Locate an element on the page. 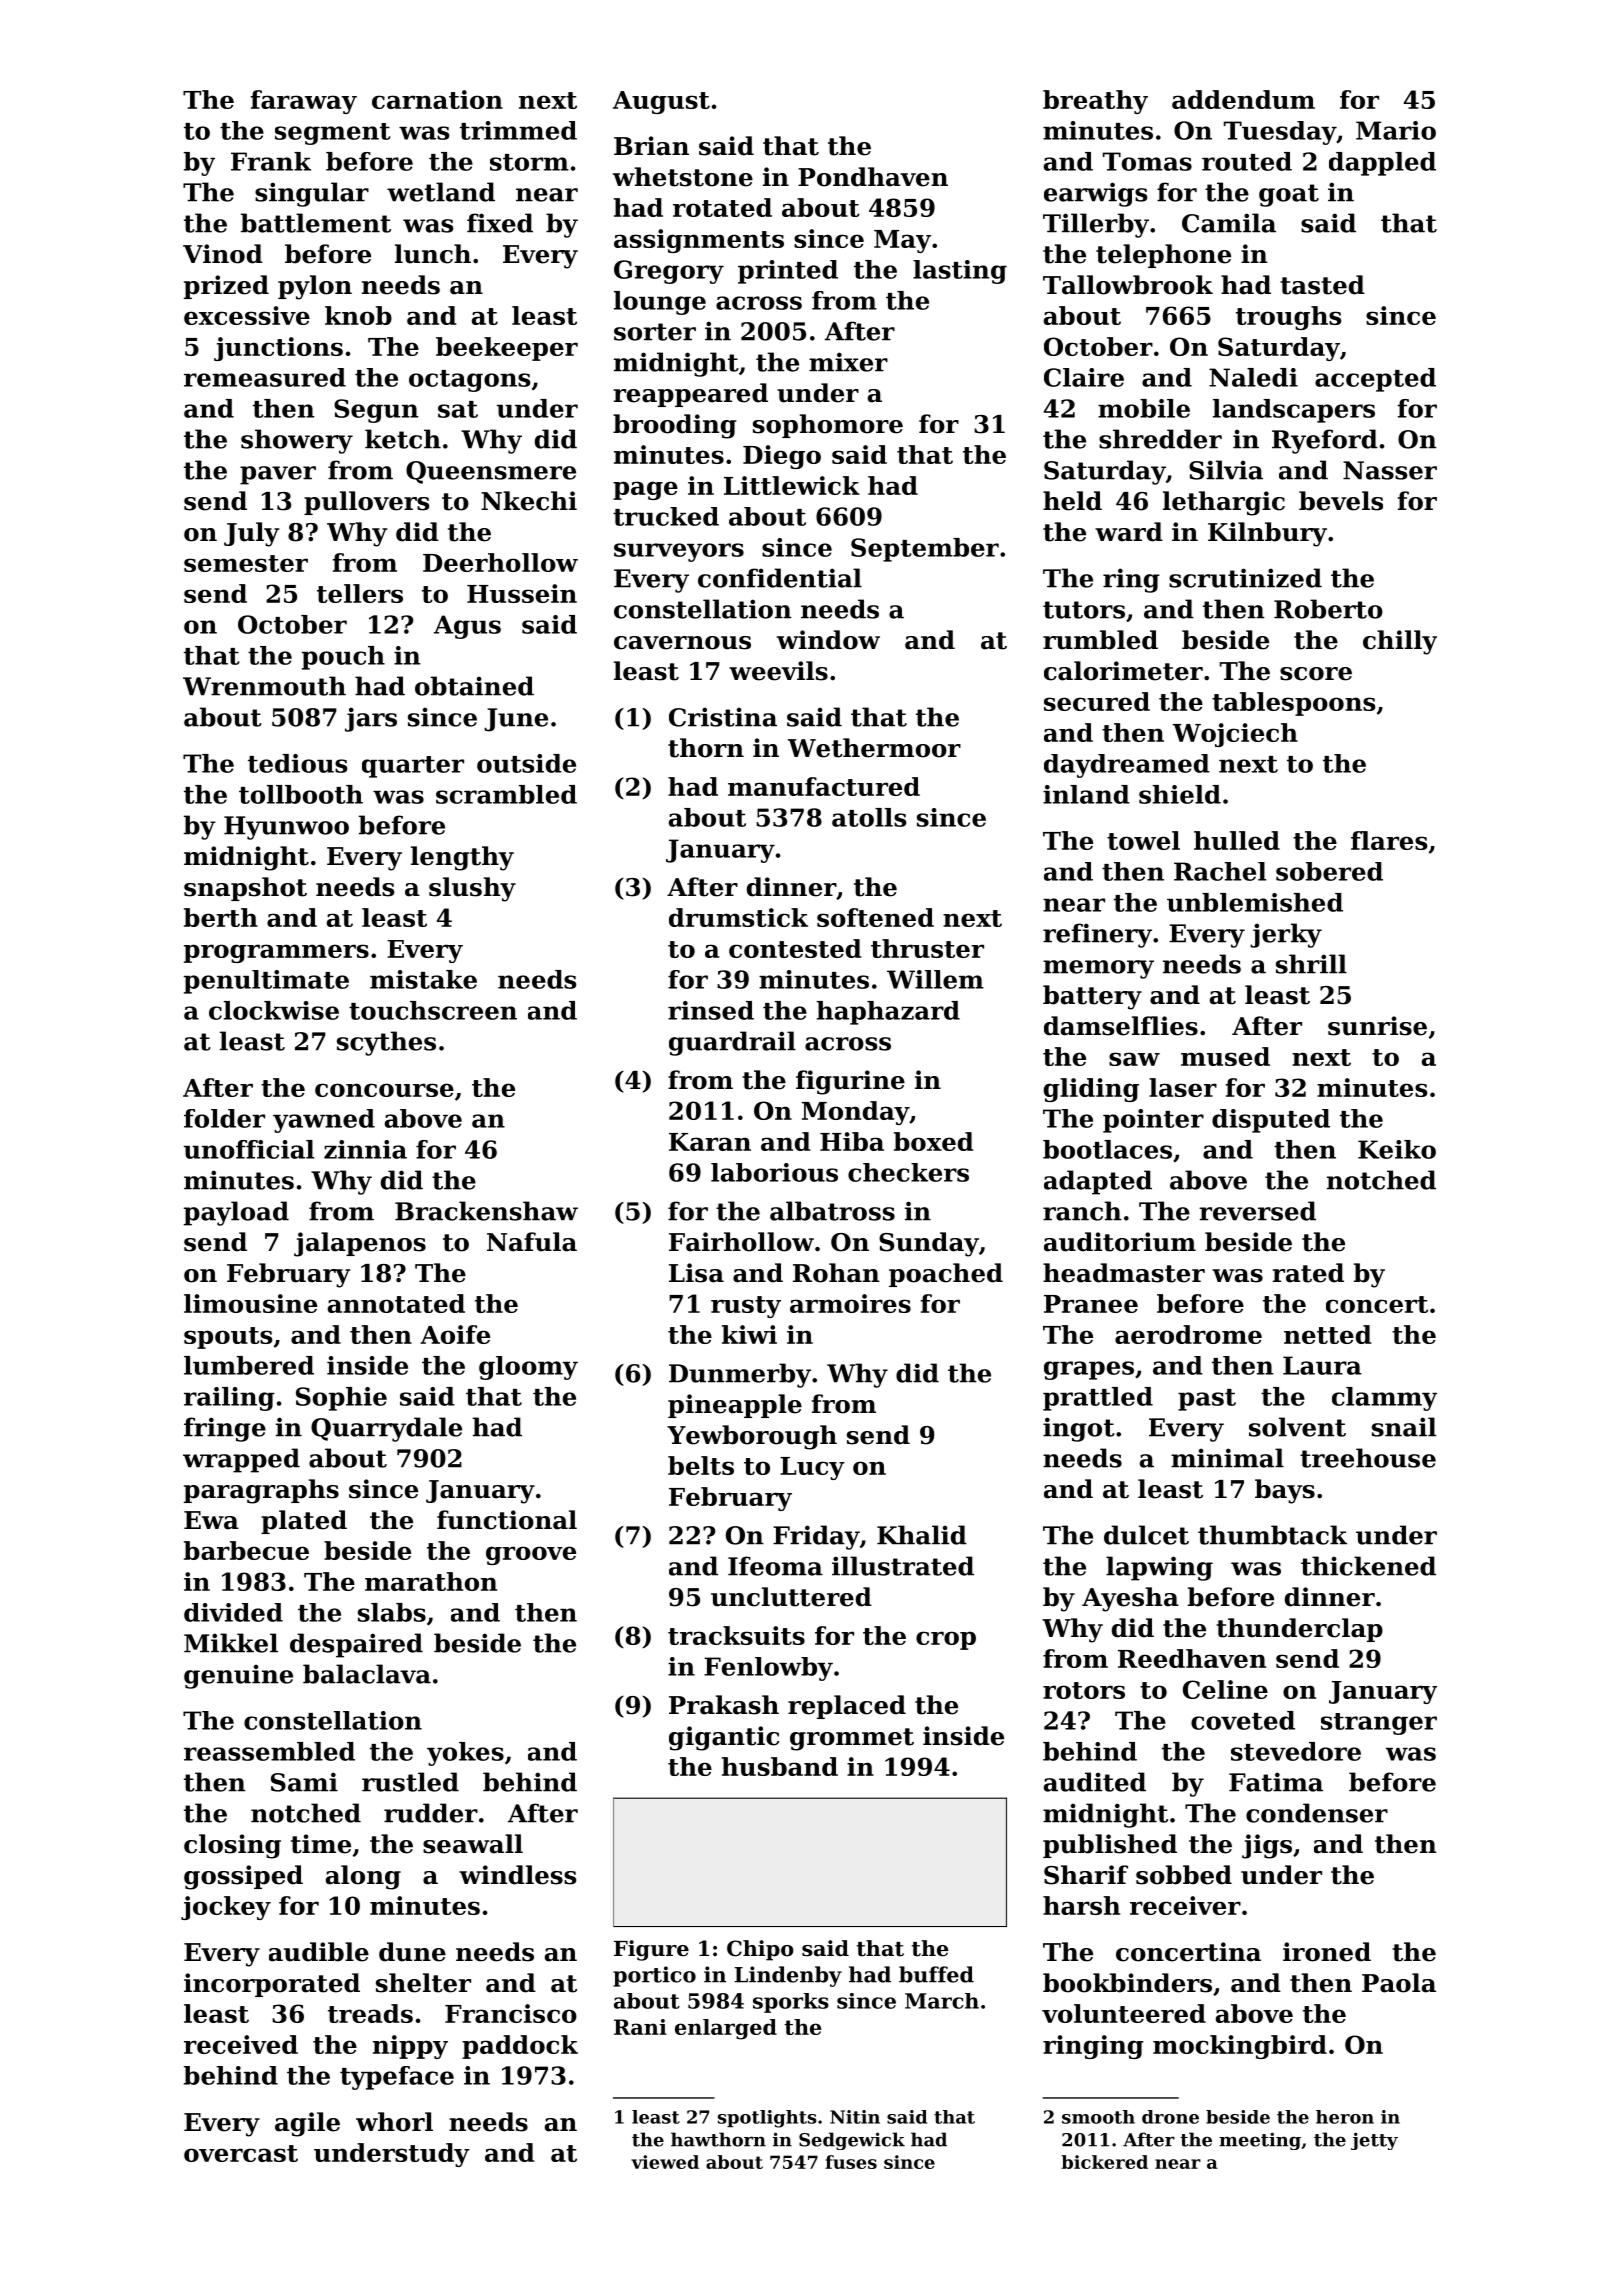  Silvia is located at coordinates (1226, 470).
